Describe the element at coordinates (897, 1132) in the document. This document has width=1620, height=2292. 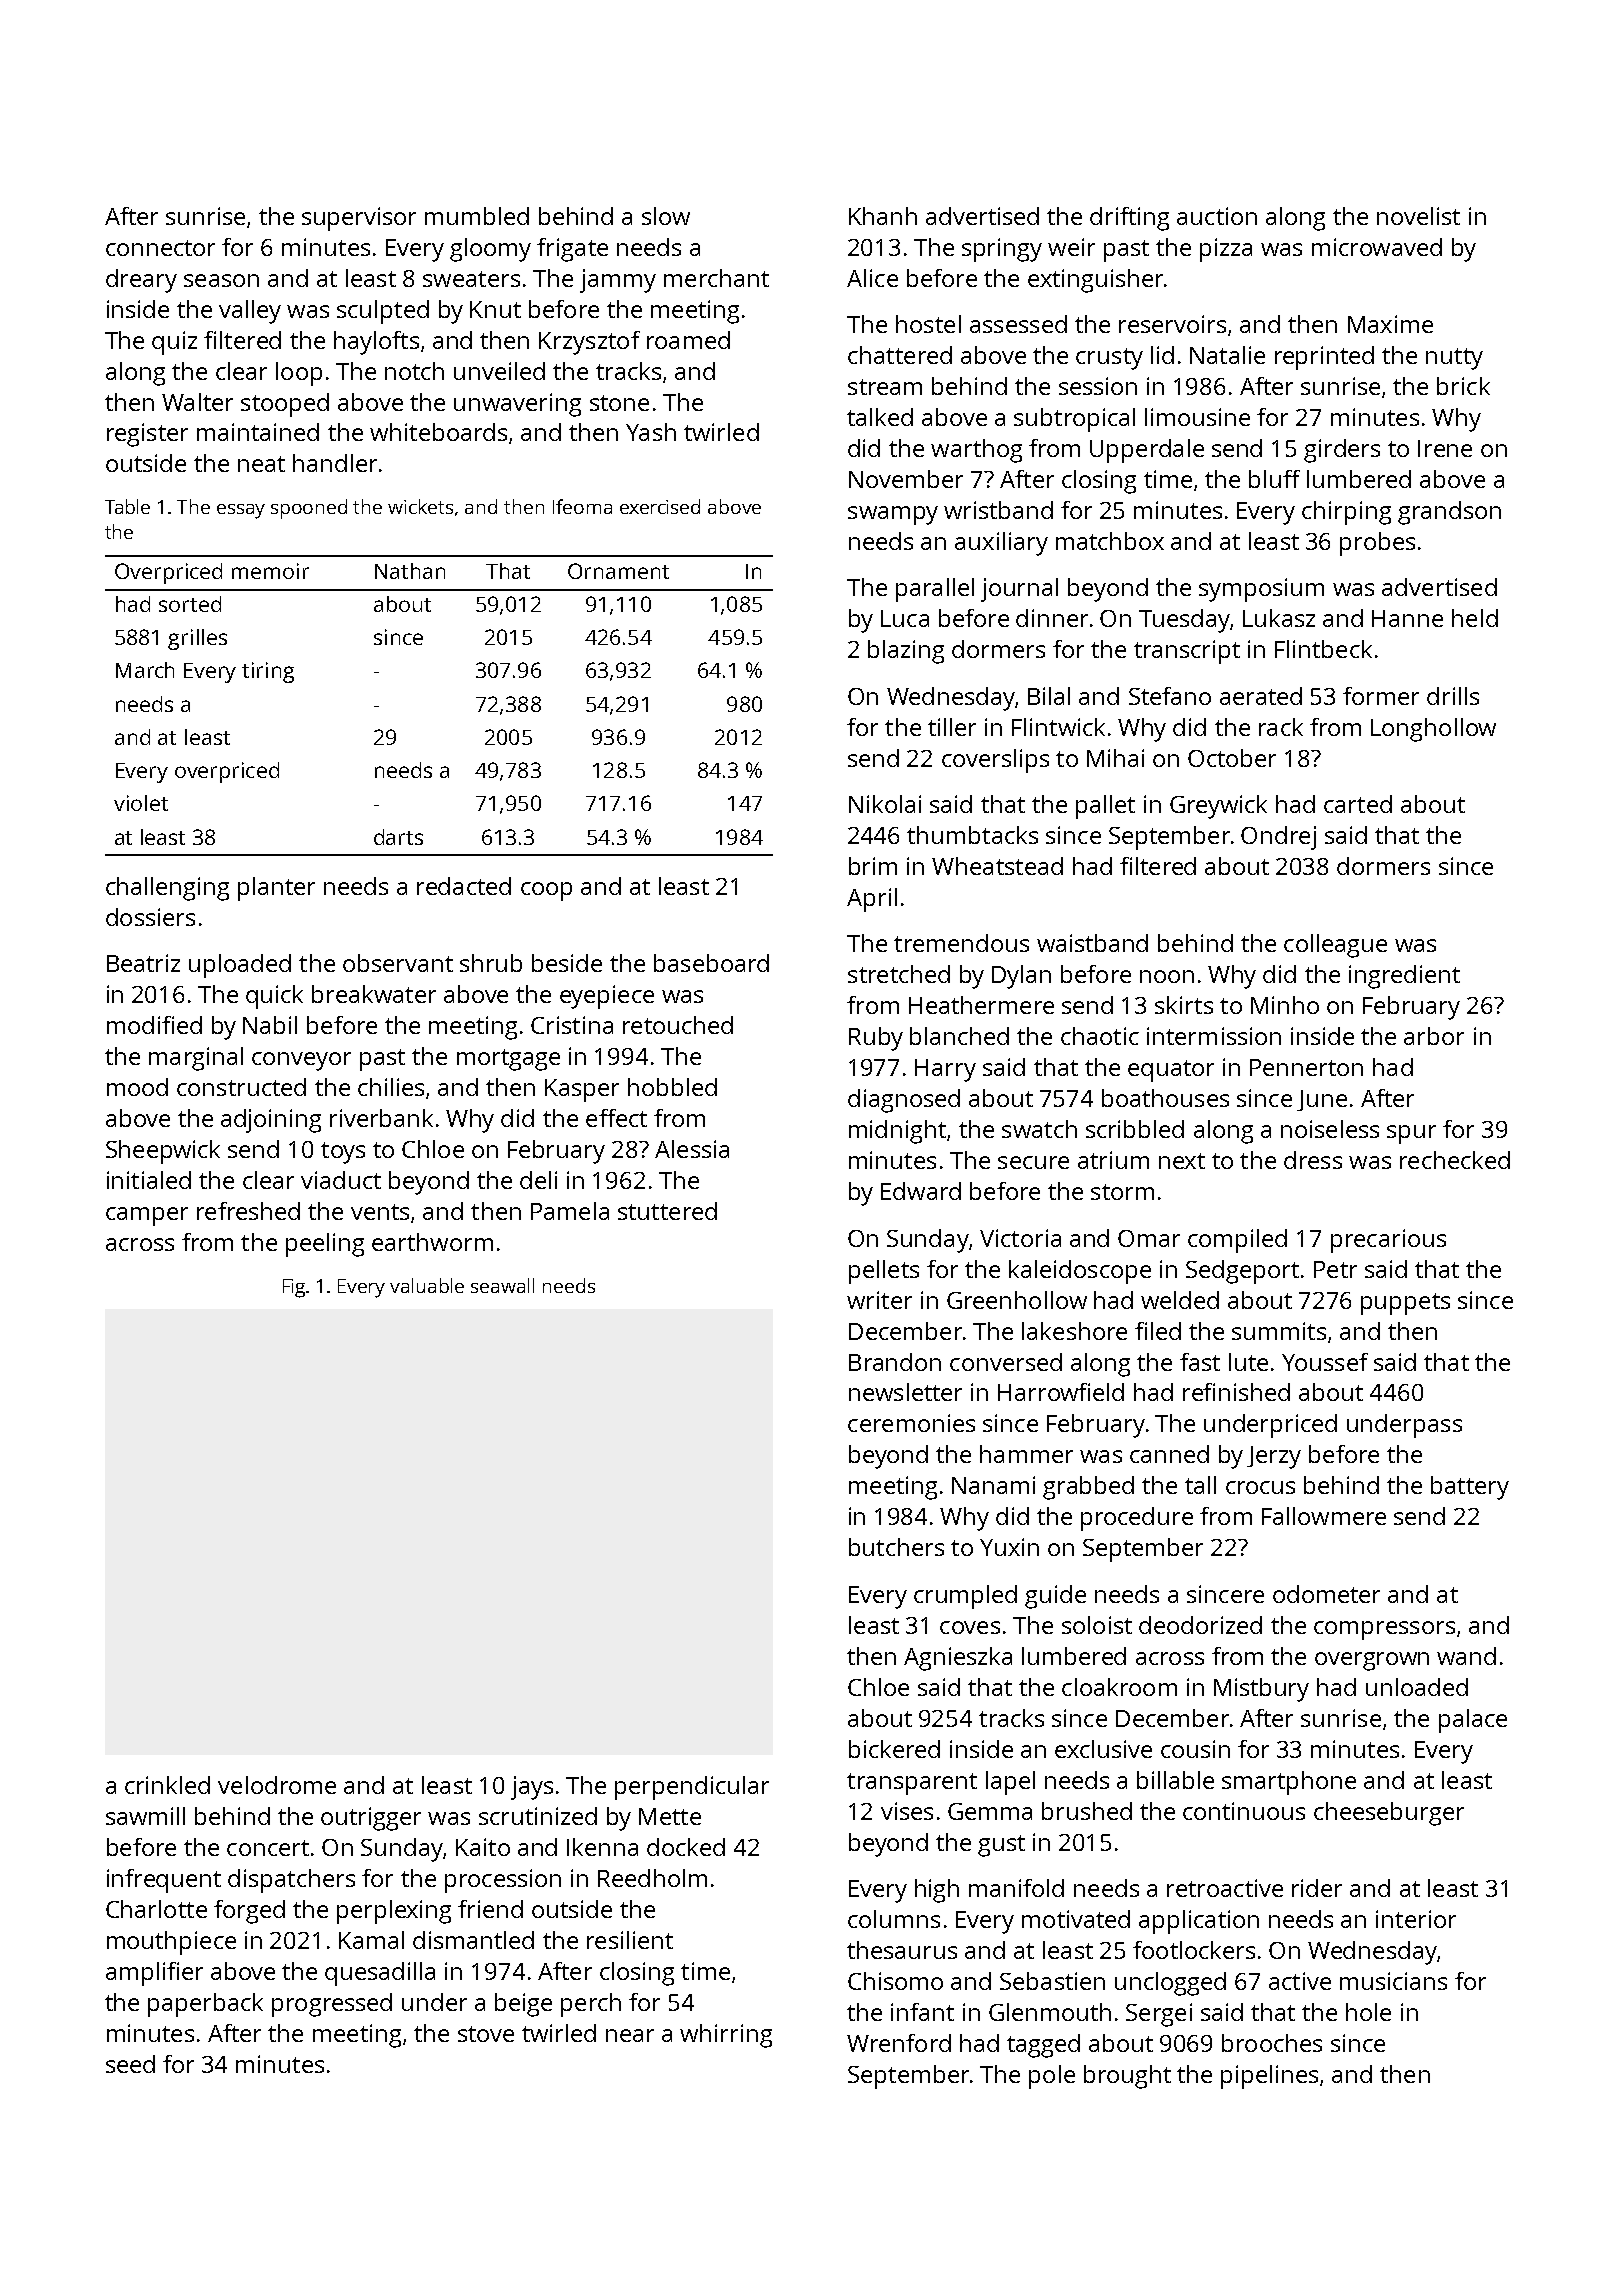
I see `midnight` at that location.
